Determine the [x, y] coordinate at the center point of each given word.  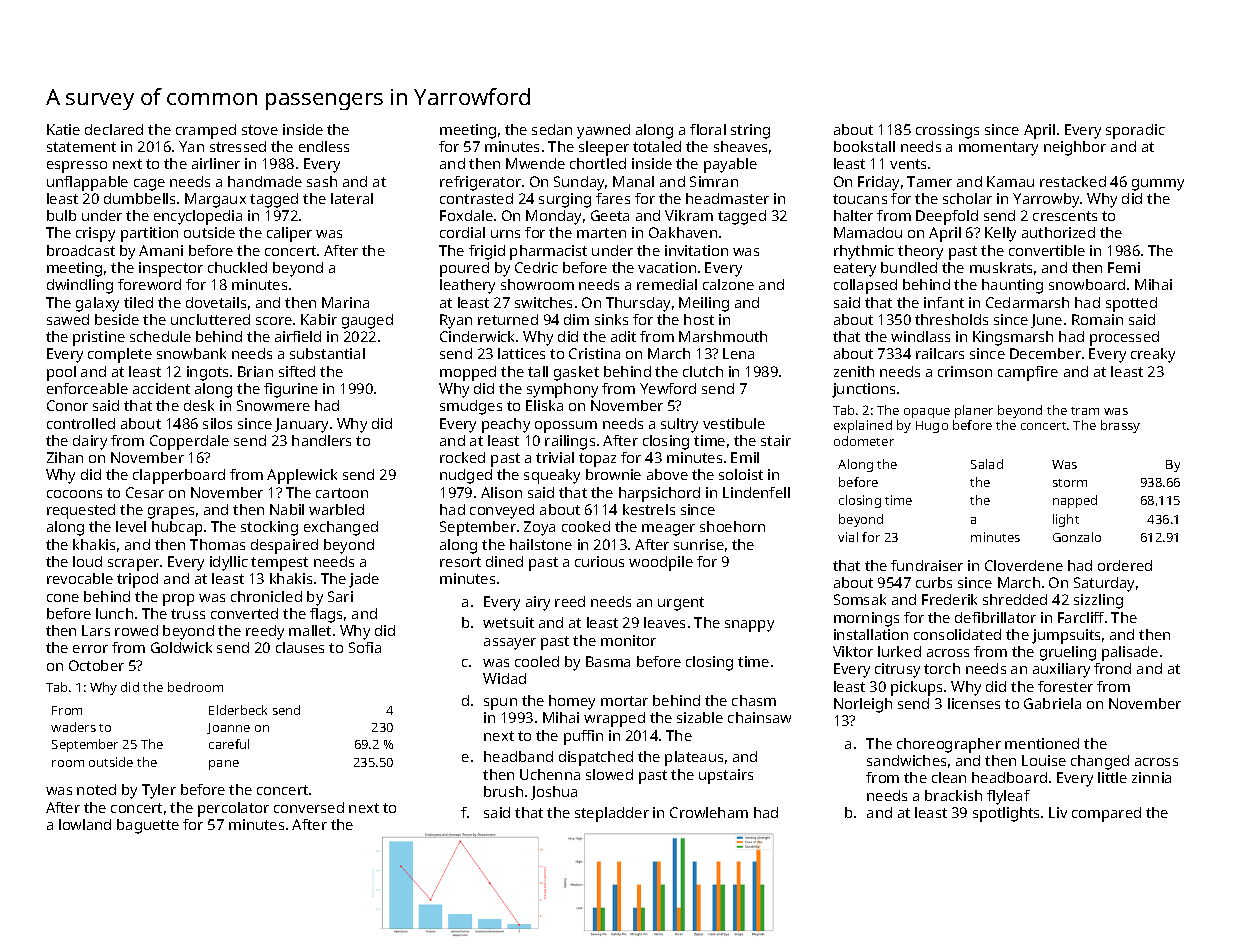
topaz [597, 460]
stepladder [612, 814]
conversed [309, 807]
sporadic [1135, 131]
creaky [1153, 355]
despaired [284, 546]
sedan [552, 129]
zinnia [1151, 777]
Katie [63, 129]
